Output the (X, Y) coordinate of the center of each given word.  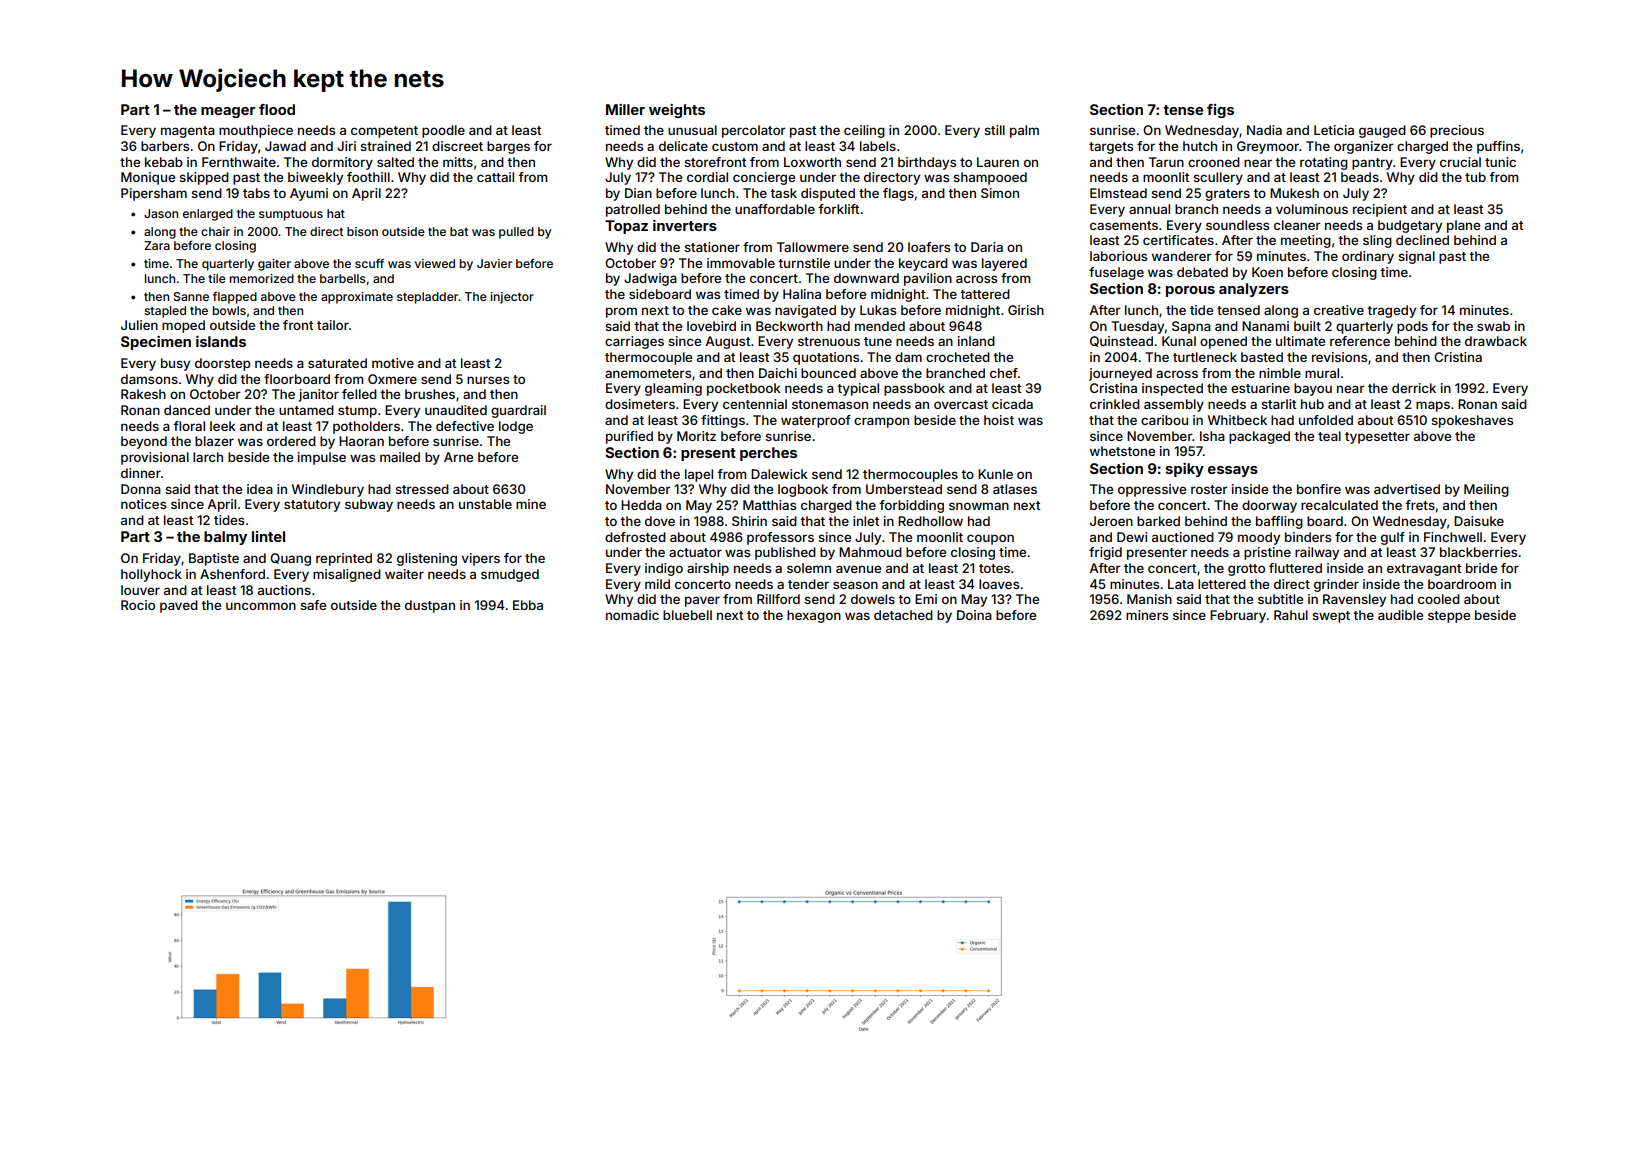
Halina (802, 294)
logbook (803, 490)
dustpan (430, 606)
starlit (1278, 404)
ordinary (1368, 257)
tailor (333, 325)
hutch (1200, 146)
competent (384, 132)
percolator (754, 131)
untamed (306, 410)
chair (215, 231)
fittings (723, 421)
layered (1004, 264)
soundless (1237, 225)
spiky (1184, 470)
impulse (322, 458)
